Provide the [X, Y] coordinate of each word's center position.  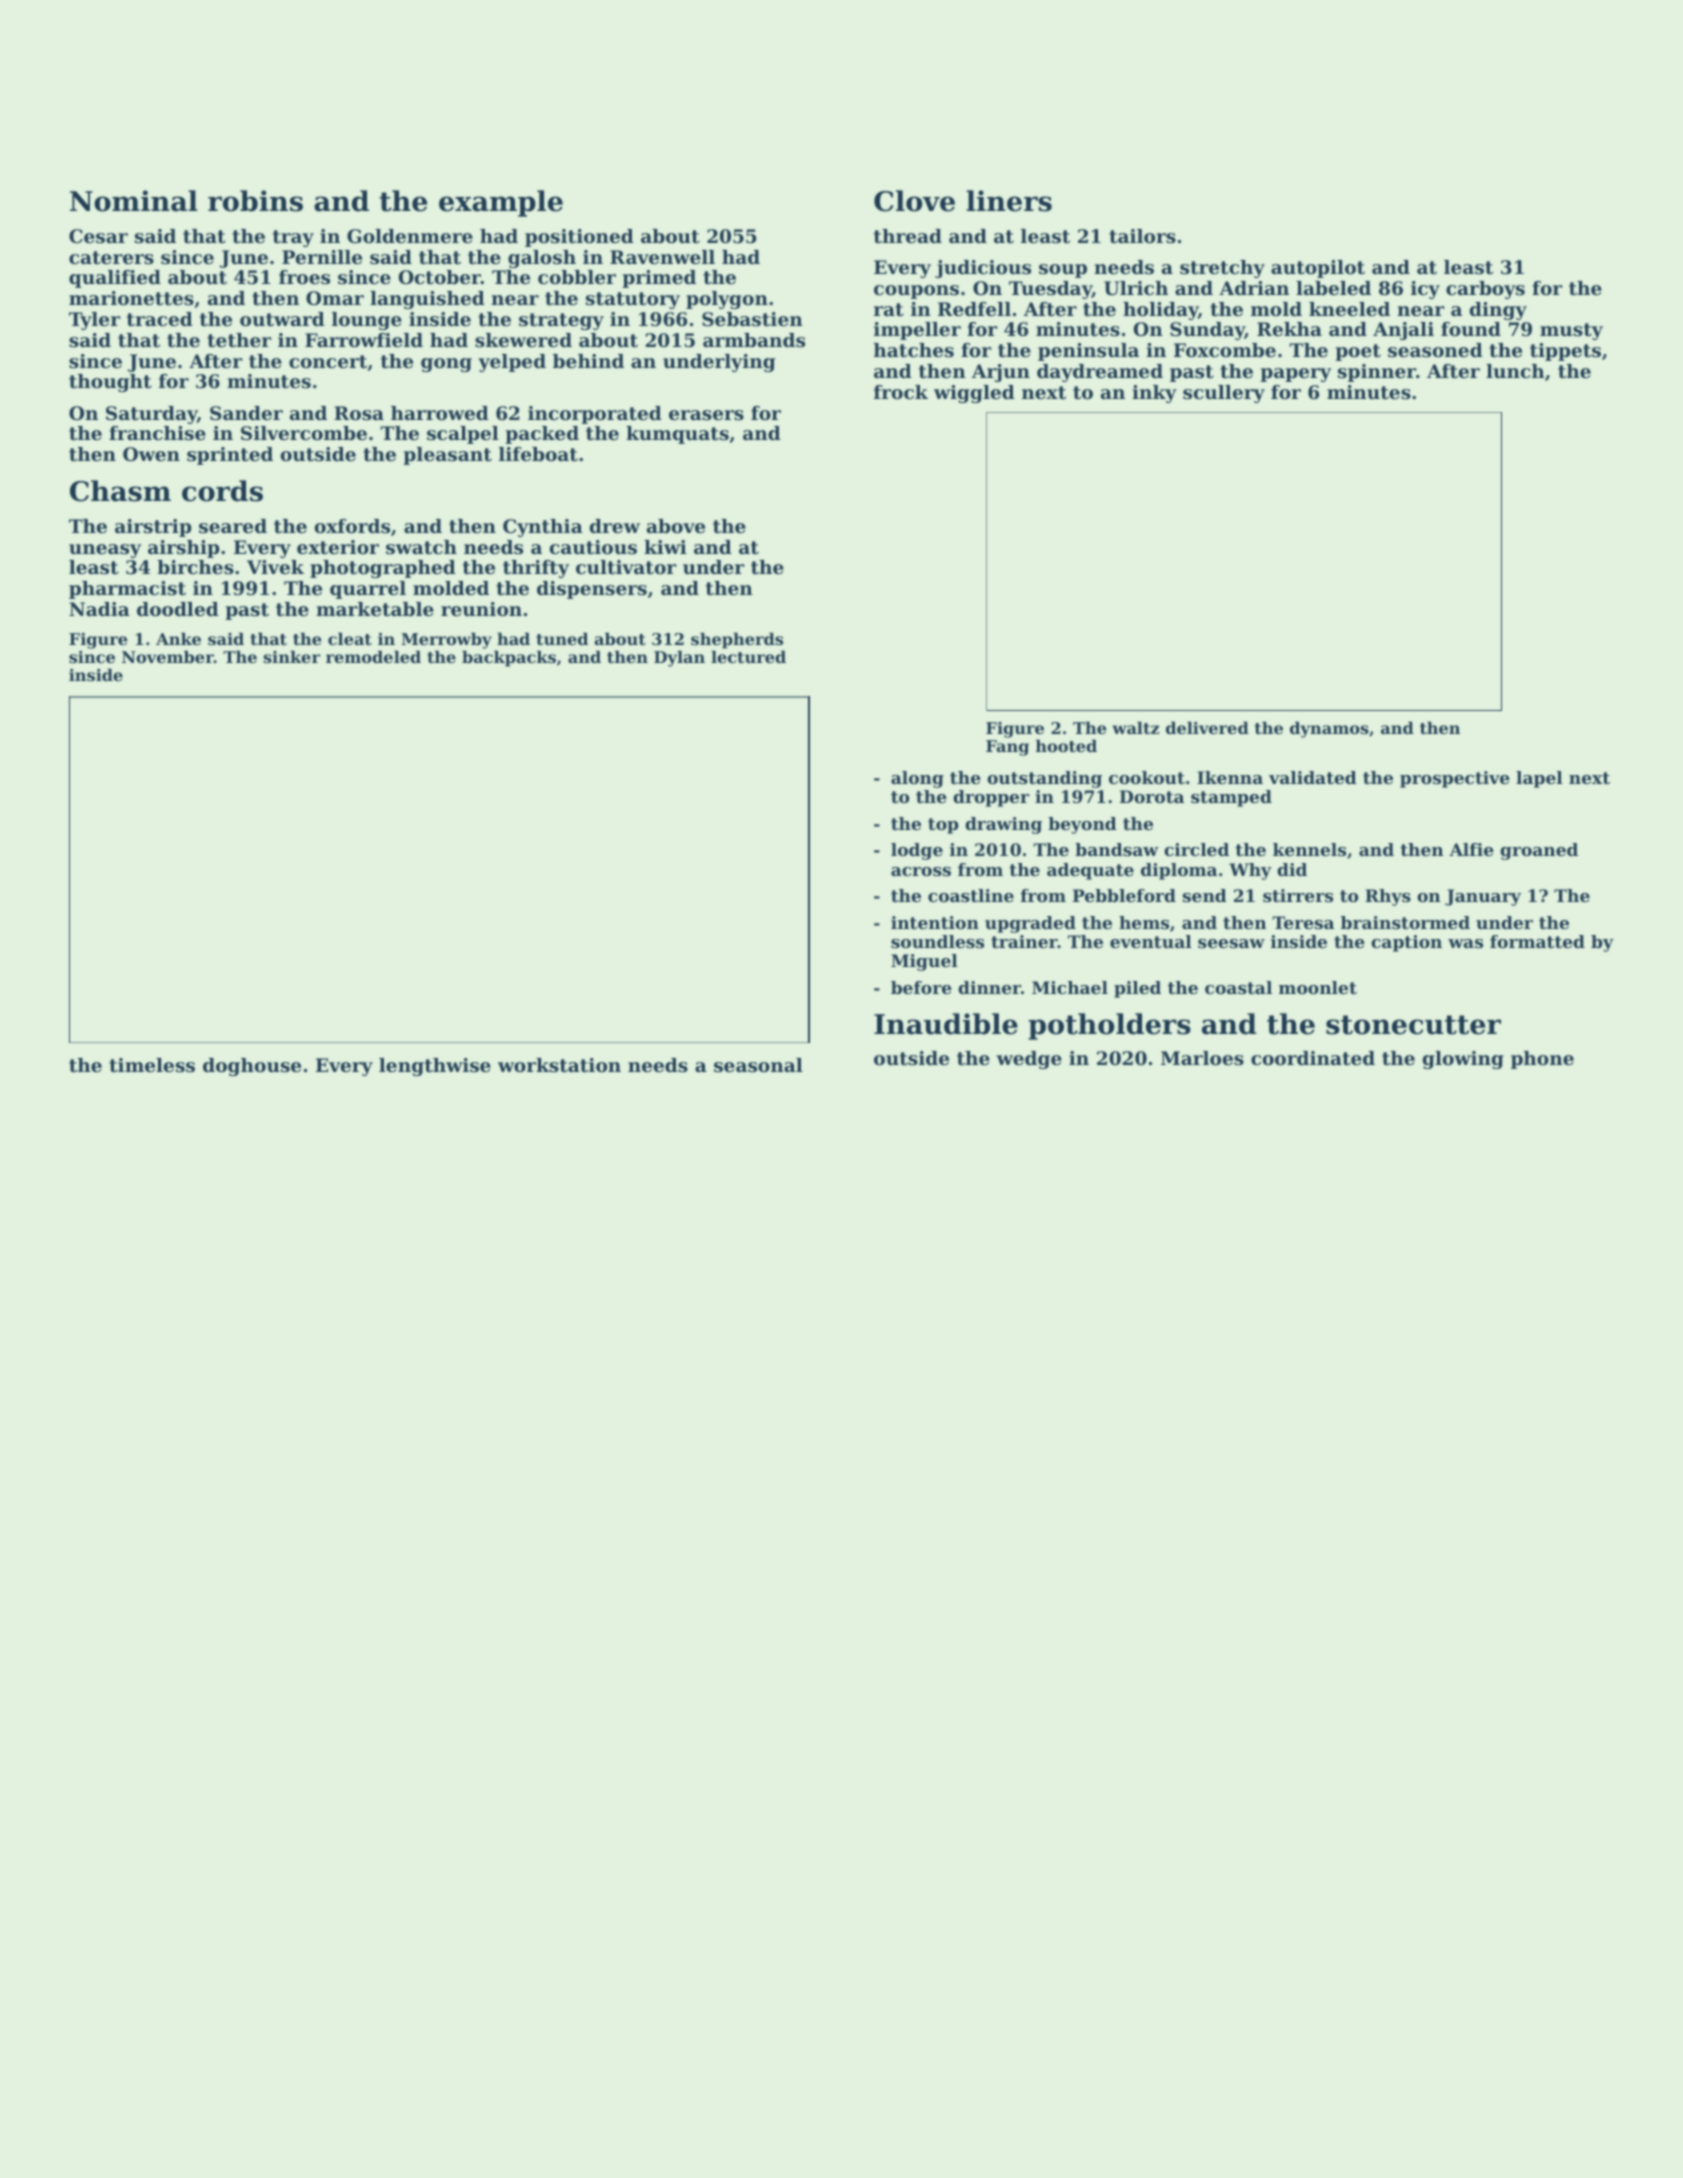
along [917, 779]
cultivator [626, 567]
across [921, 871]
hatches [914, 350]
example [501, 203]
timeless [152, 1065]
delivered [1207, 727]
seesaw [1231, 943]
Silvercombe [304, 433]
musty [1571, 331]
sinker [291, 656]
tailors [1142, 236]
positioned [579, 238]
